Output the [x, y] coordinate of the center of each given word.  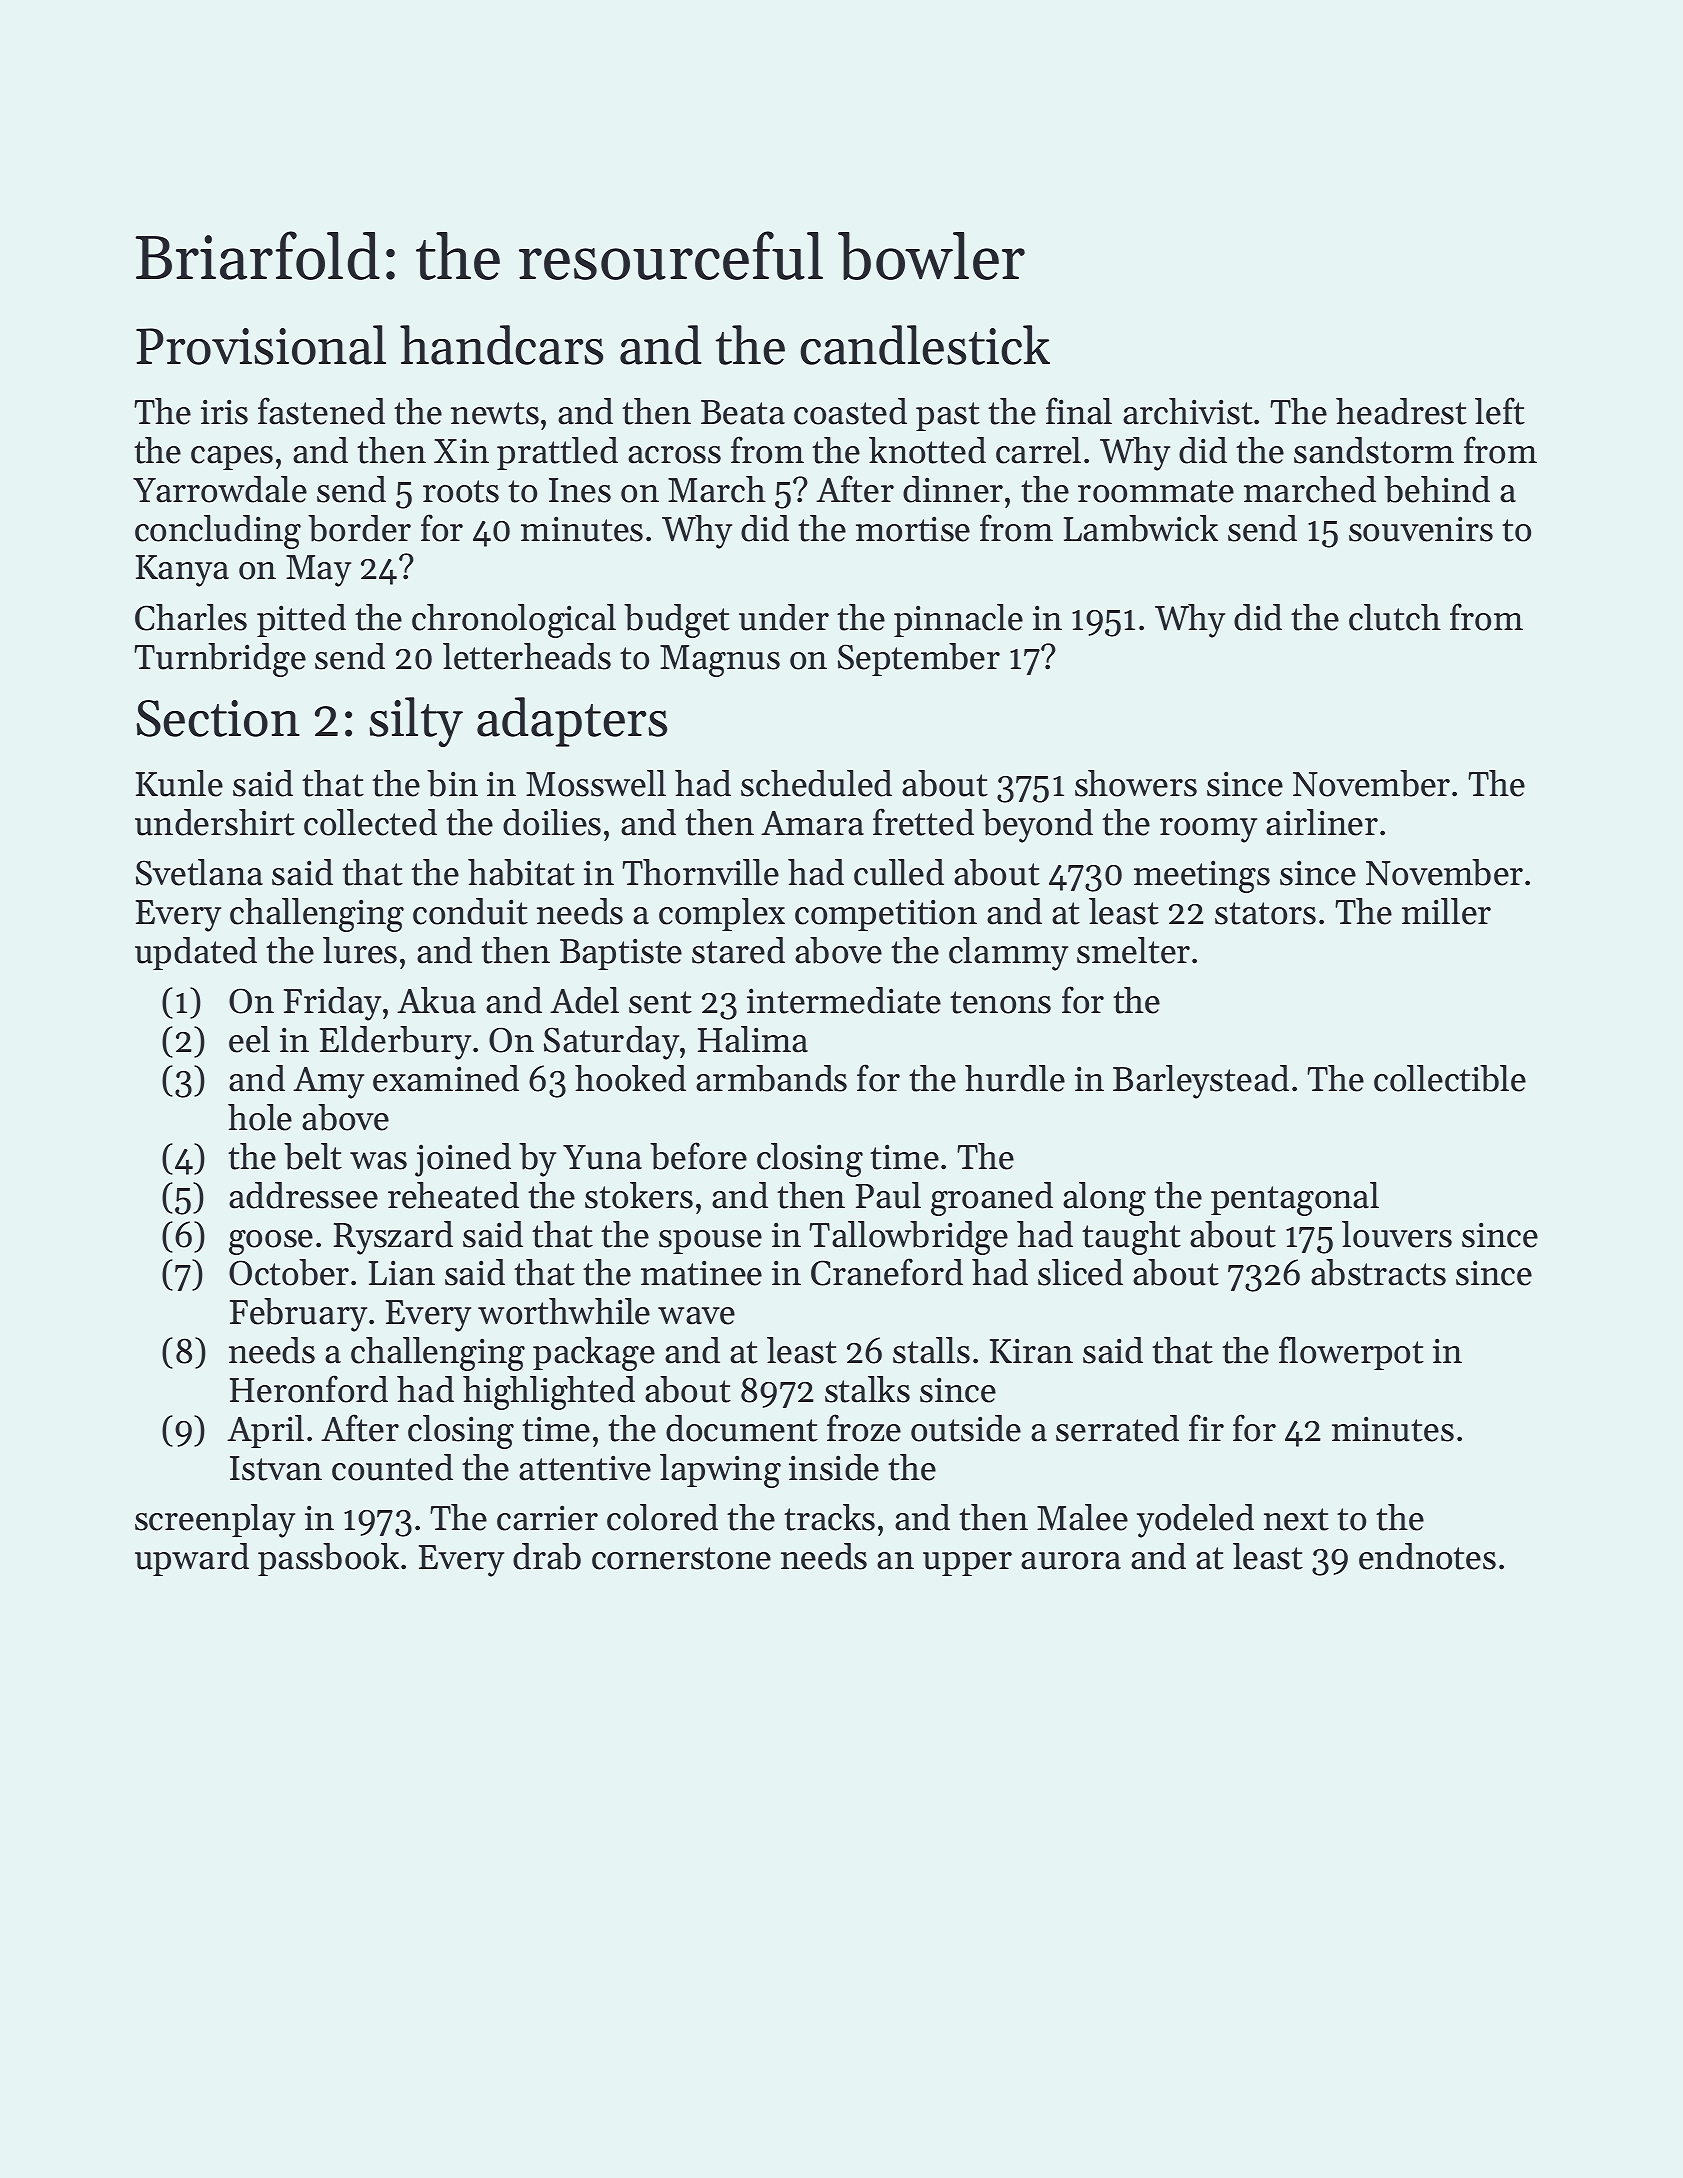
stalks [867, 1389]
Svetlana [199, 872]
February [298, 1315]
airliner [1322, 822]
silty [416, 722]
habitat [521, 872]
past [948, 416]
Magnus [720, 661]
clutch [1395, 617]
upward [192, 1559]
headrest [1401, 411]
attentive [585, 1468]
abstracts [1378, 1272]
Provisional [261, 345]
